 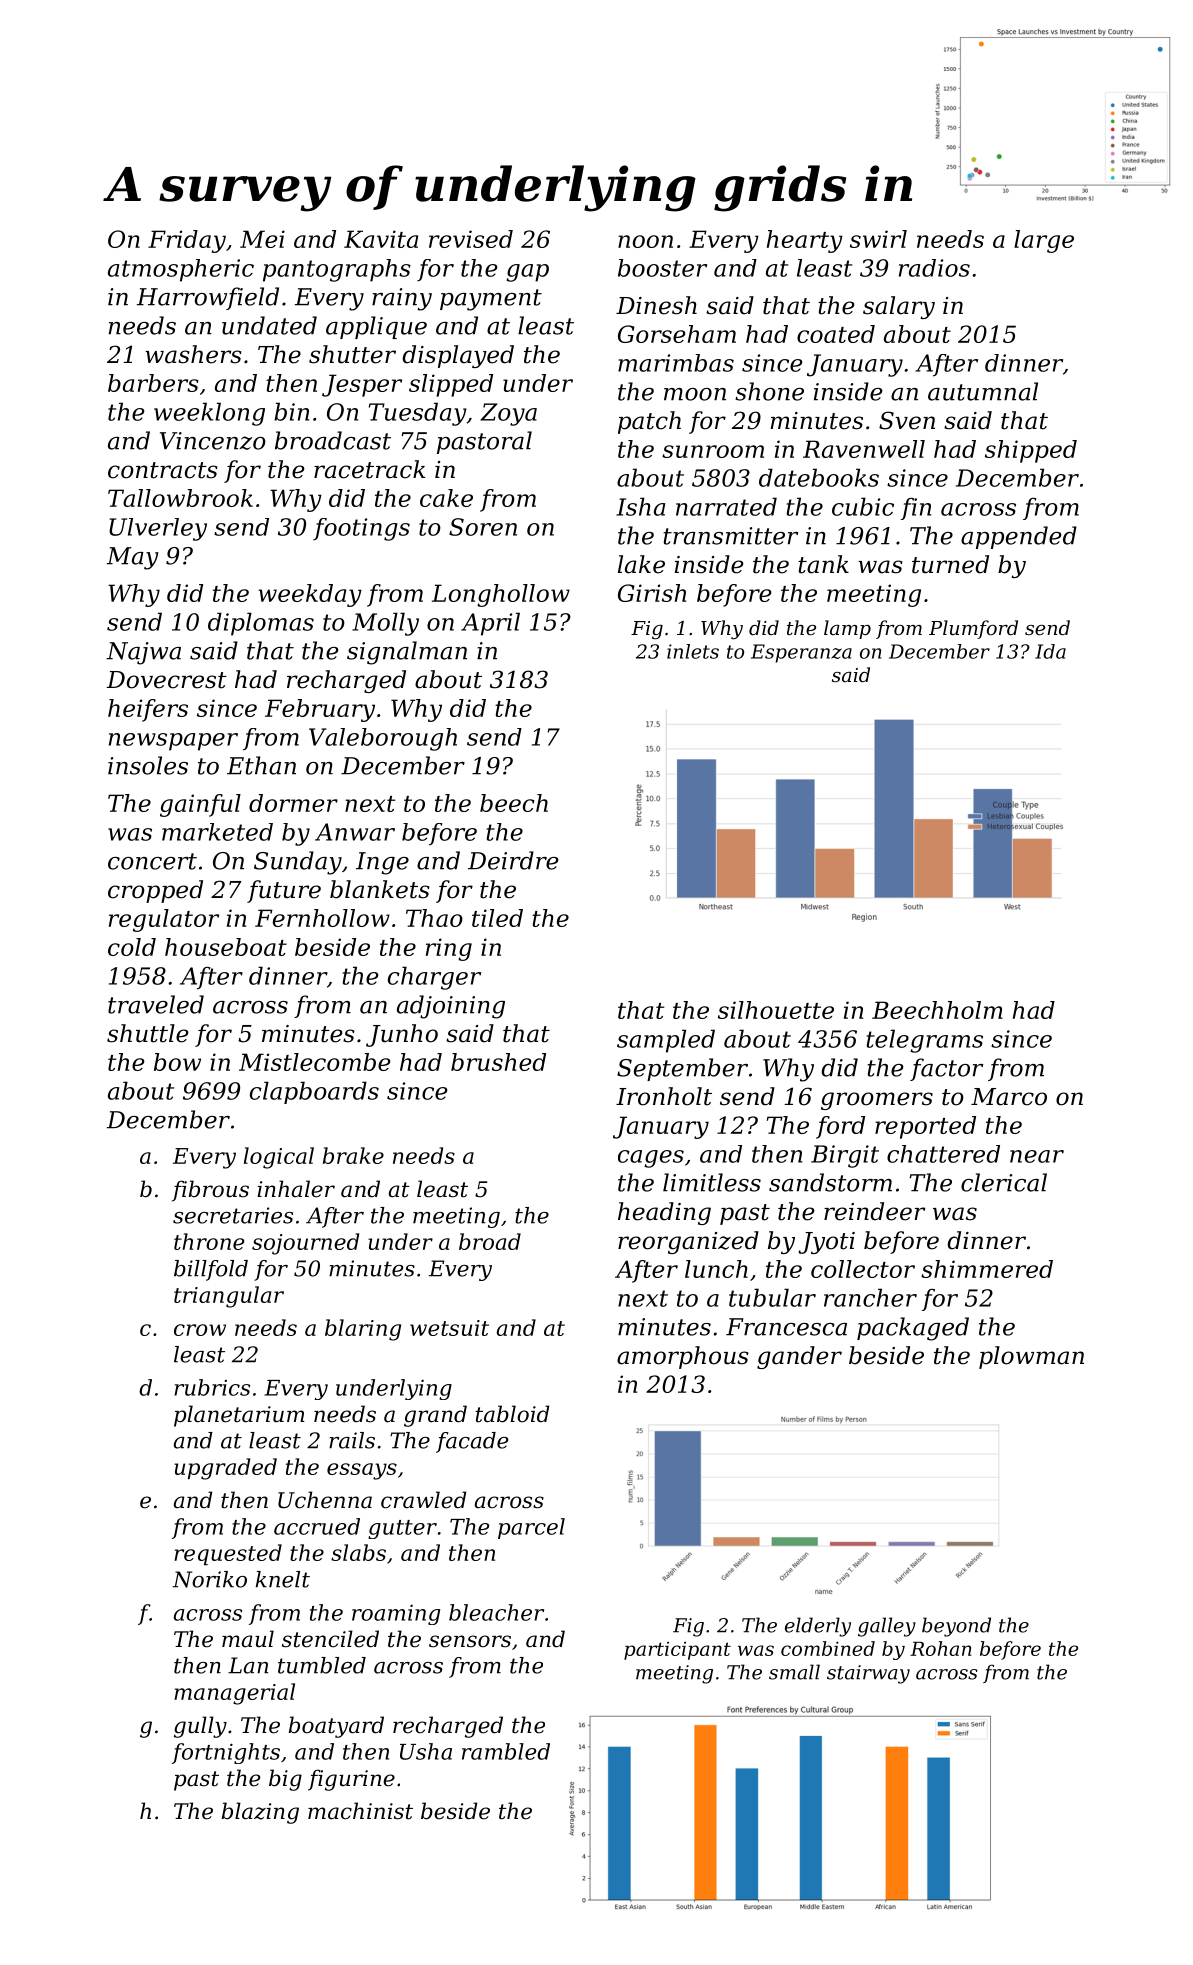 I want to click on fibrous, so click(x=210, y=1191).
